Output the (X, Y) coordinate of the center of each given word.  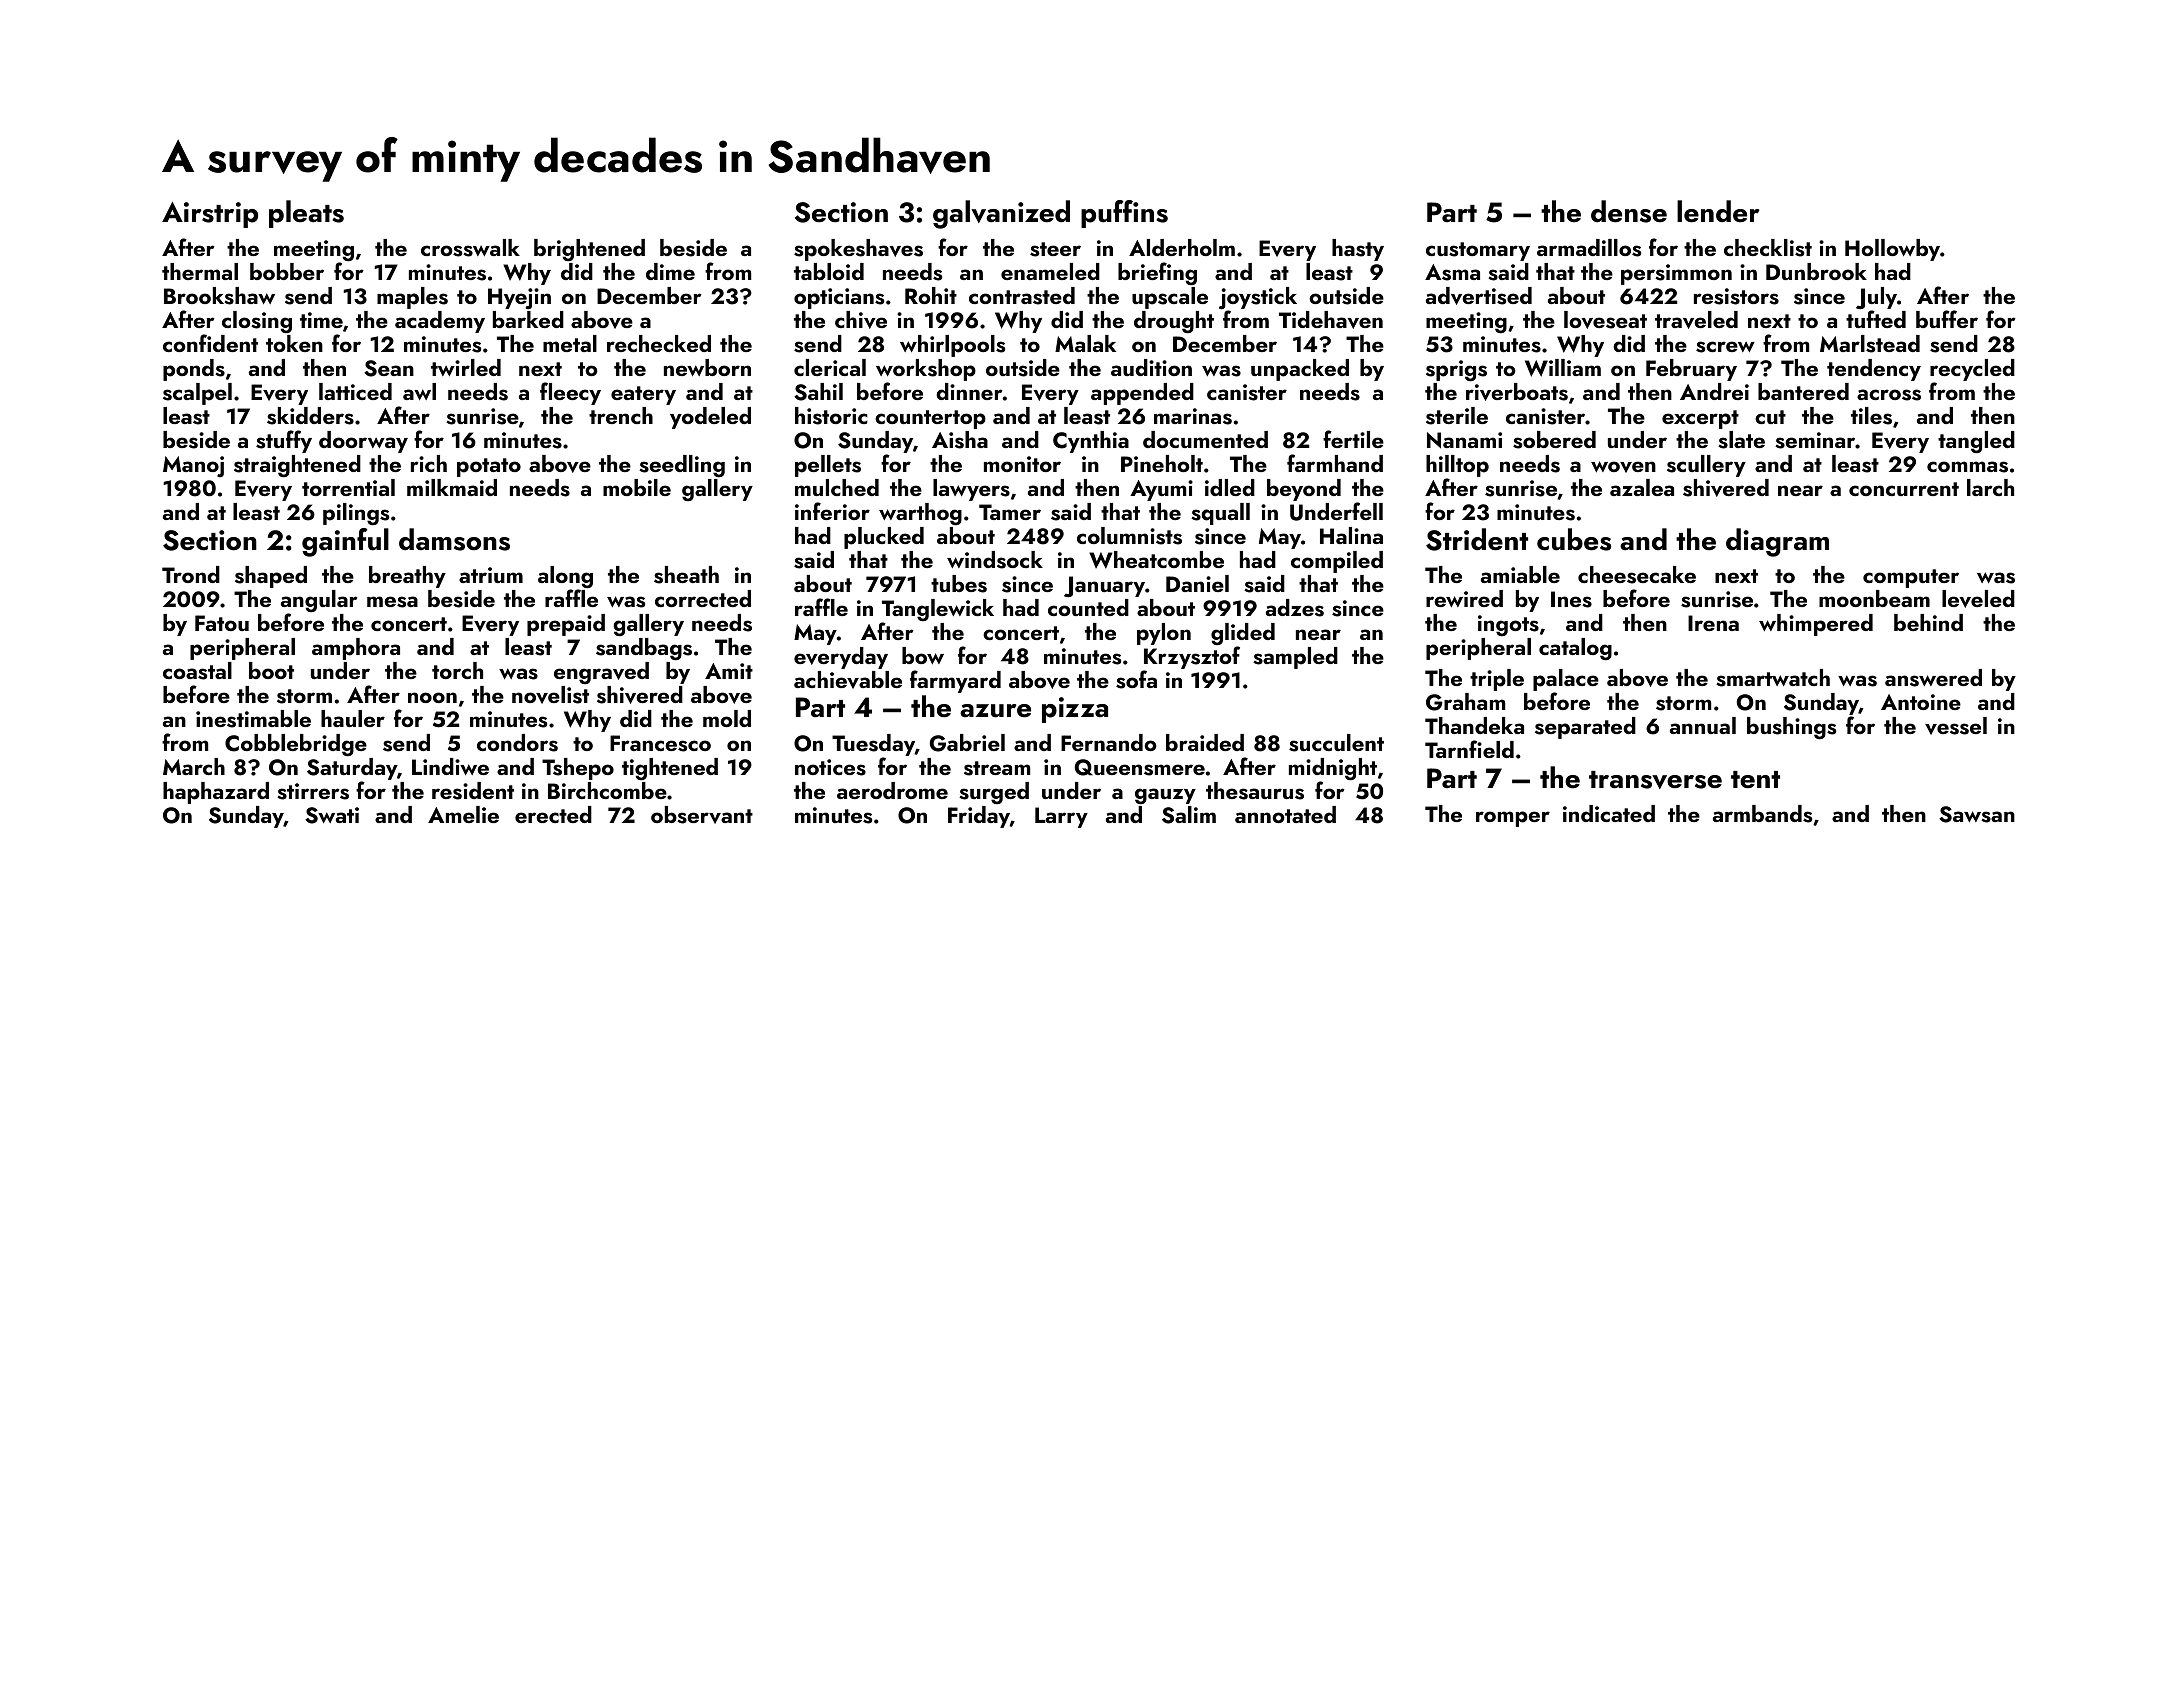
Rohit (931, 295)
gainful (345, 542)
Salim (1189, 815)
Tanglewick (938, 610)
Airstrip (210, 215)
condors (517, 743)
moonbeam (1874, 598)
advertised (1479, 296)
